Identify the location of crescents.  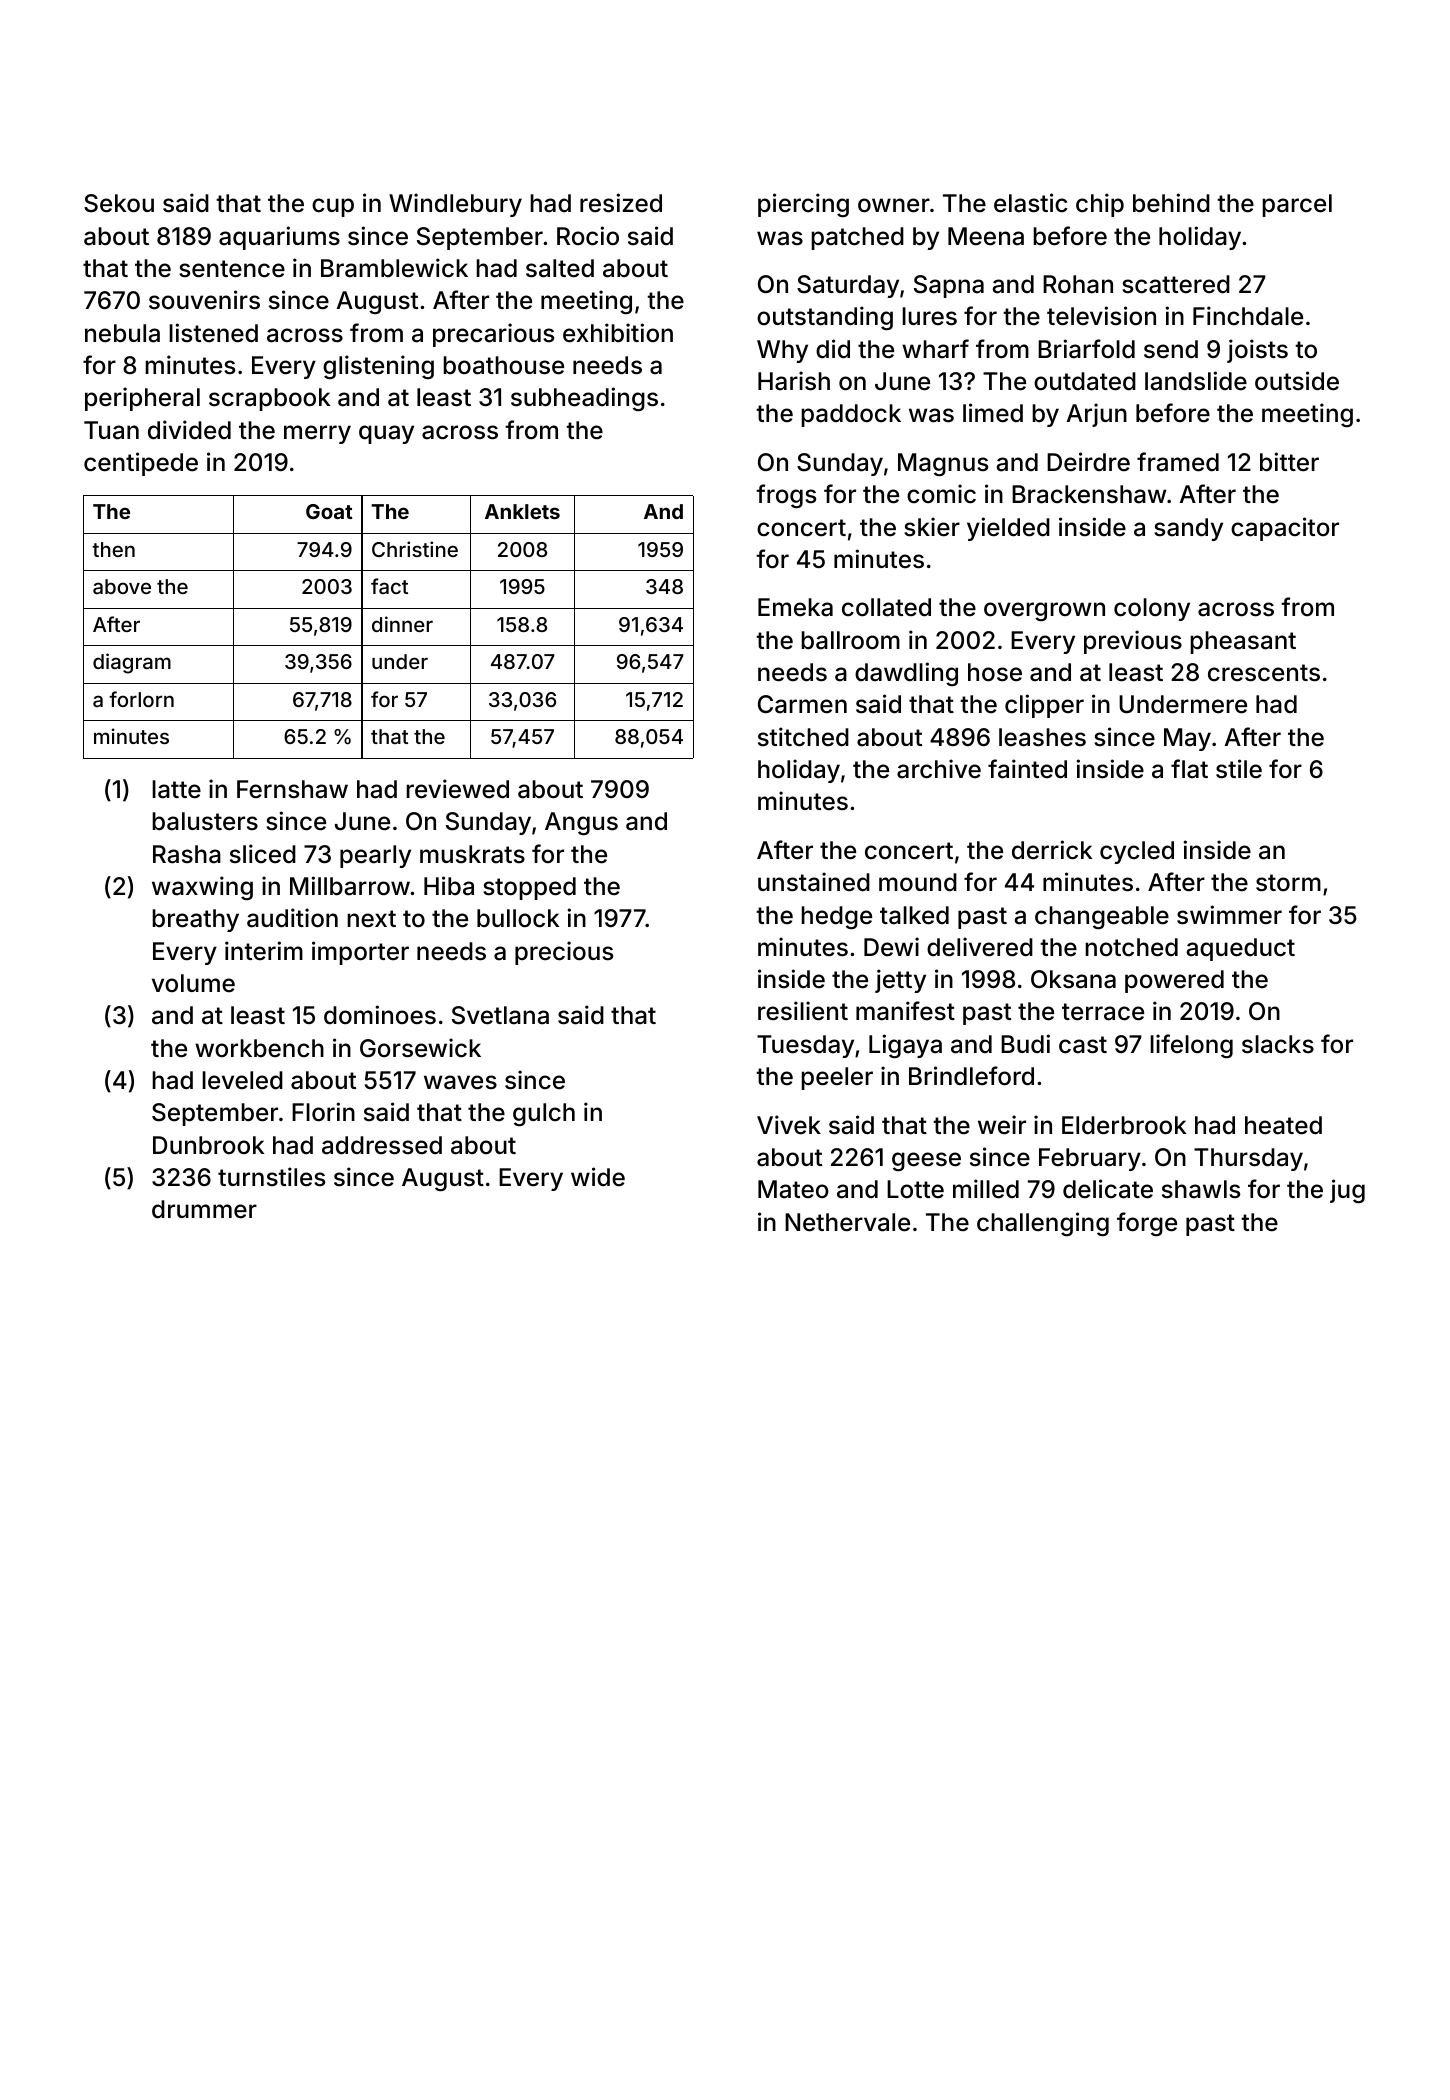
(1264, 673).
